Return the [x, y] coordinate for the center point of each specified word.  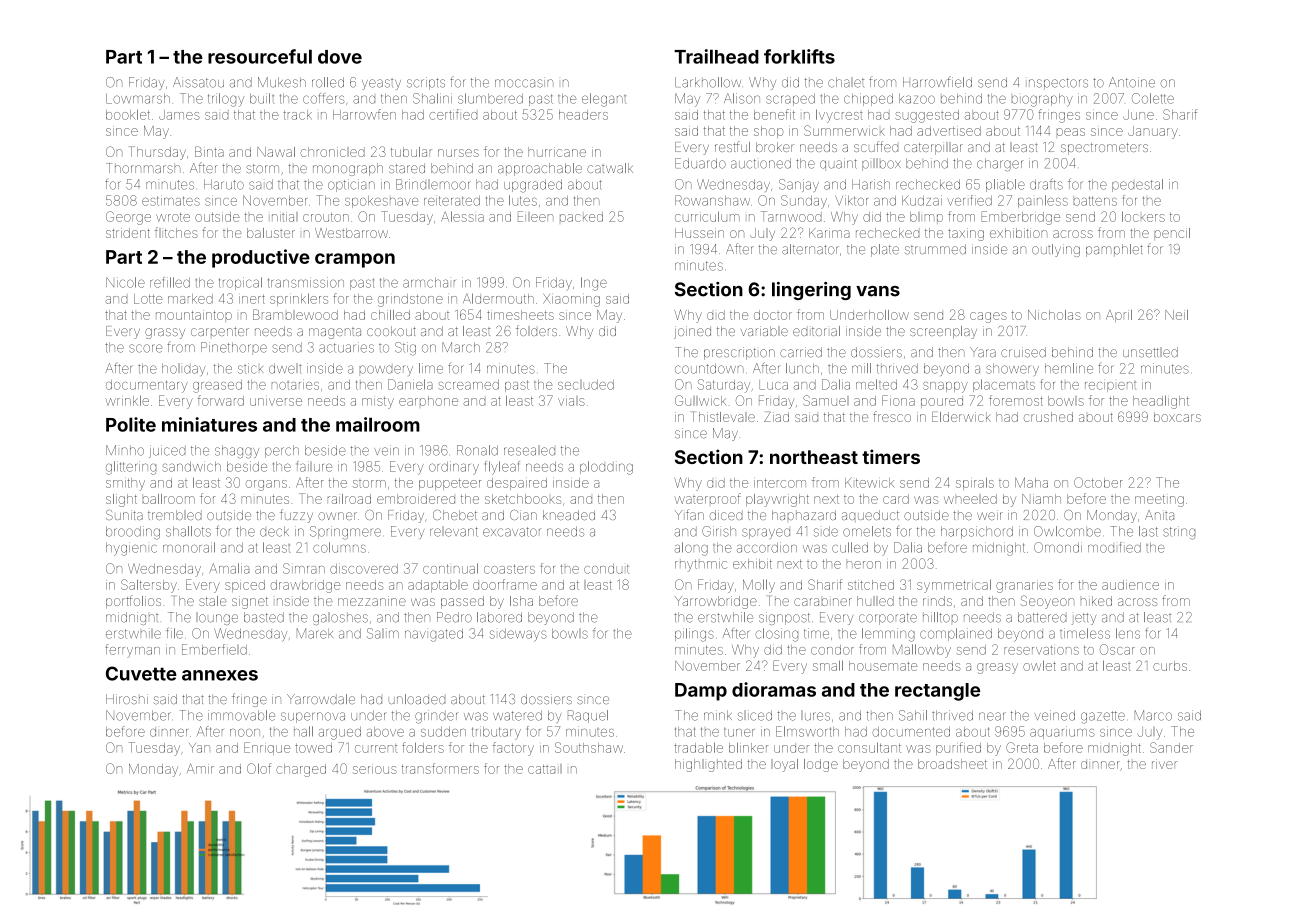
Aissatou [198, 82]
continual [450, 568]
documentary [147, 386]
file [174, 633]
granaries [1024, 587]
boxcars [1177, 417]
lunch [802, 368]
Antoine [1132, 82]
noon [245, 733]
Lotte [148, 299]
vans [878, 291]
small [828, 665]
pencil [1172, 234]
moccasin [524, 83]
